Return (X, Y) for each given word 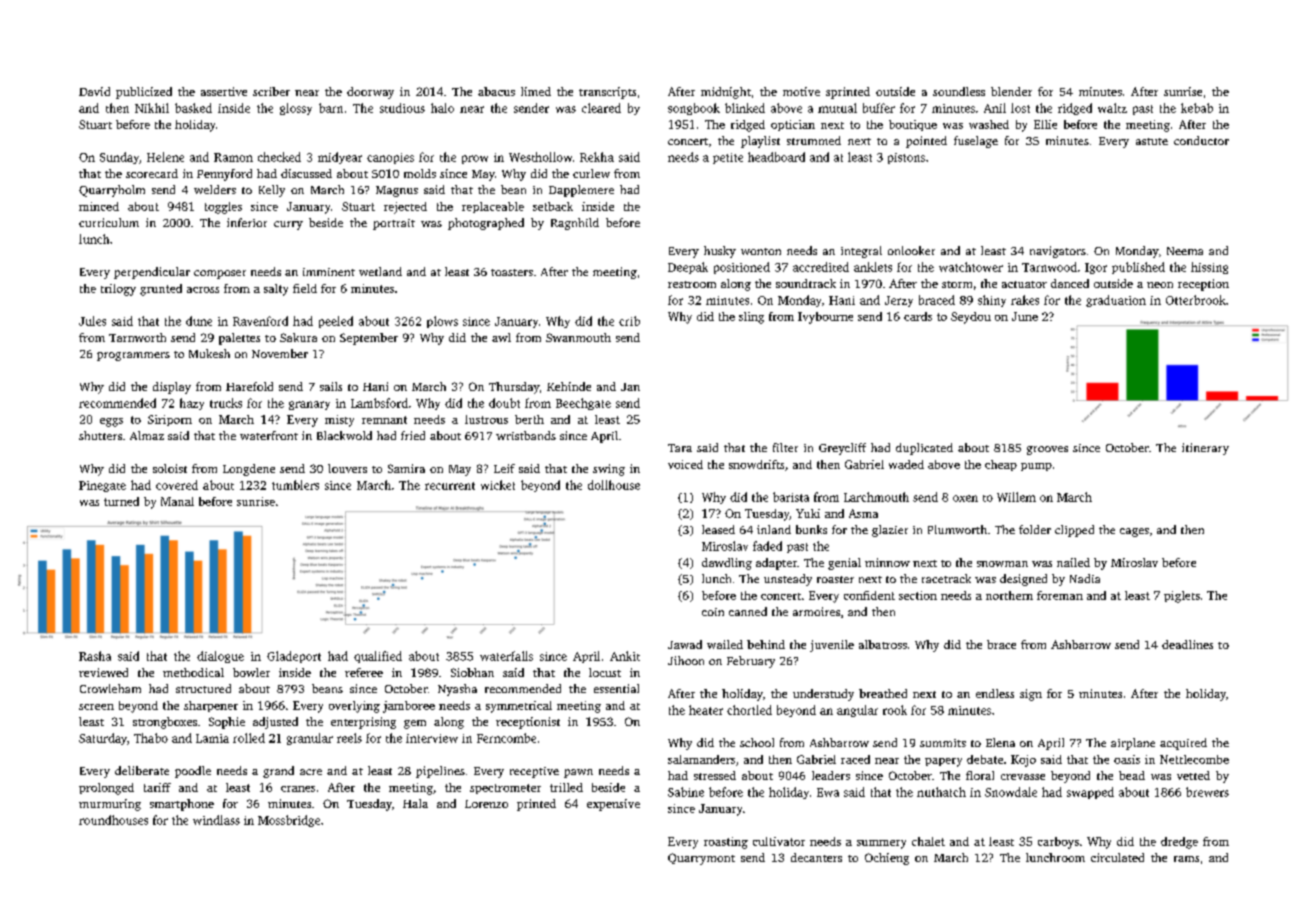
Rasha (95, 656)
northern (1009, 595)
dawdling (727, 564)
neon (1160, 285)
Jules (92, 321)
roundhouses (113, 820)
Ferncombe (506, 738)
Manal (177, 501)
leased (718, 529)
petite (728, 158)
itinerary (1205, 449)
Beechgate (583, 404)
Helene (165, 157)
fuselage (976, 142)
